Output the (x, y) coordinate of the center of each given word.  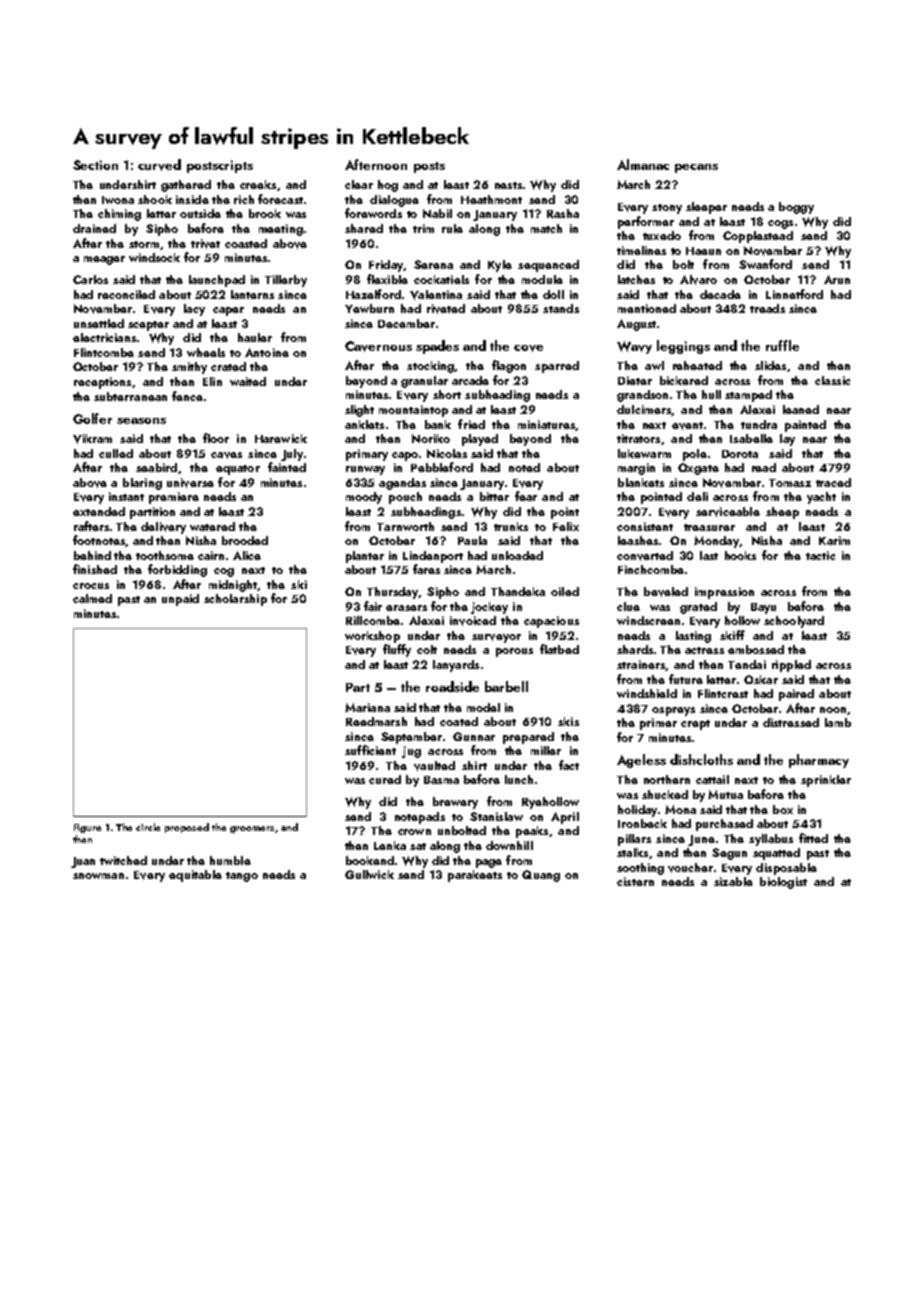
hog (388, 186)
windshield (647, 693)
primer (658, 724)
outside (200, 213)
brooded (245, 540)
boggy (796, 208)
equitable (195, 876)
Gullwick (369, 874)
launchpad (217, 281)
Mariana (367, 707)
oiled (565, 591)
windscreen (648, 620)
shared (364, 228)
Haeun (703, 251)
